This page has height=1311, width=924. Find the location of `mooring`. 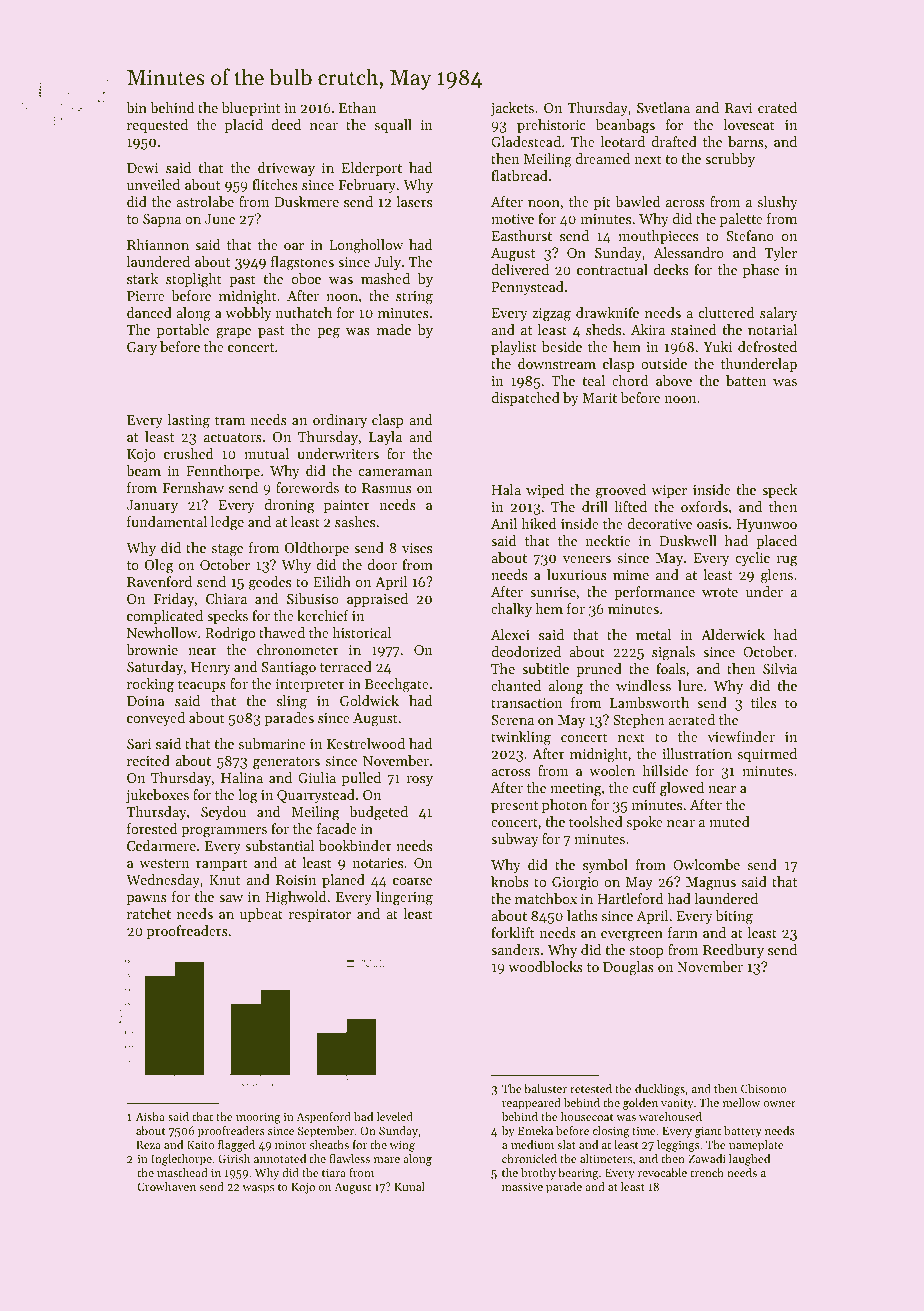

mooring is located at coordinates (258, 1118).
